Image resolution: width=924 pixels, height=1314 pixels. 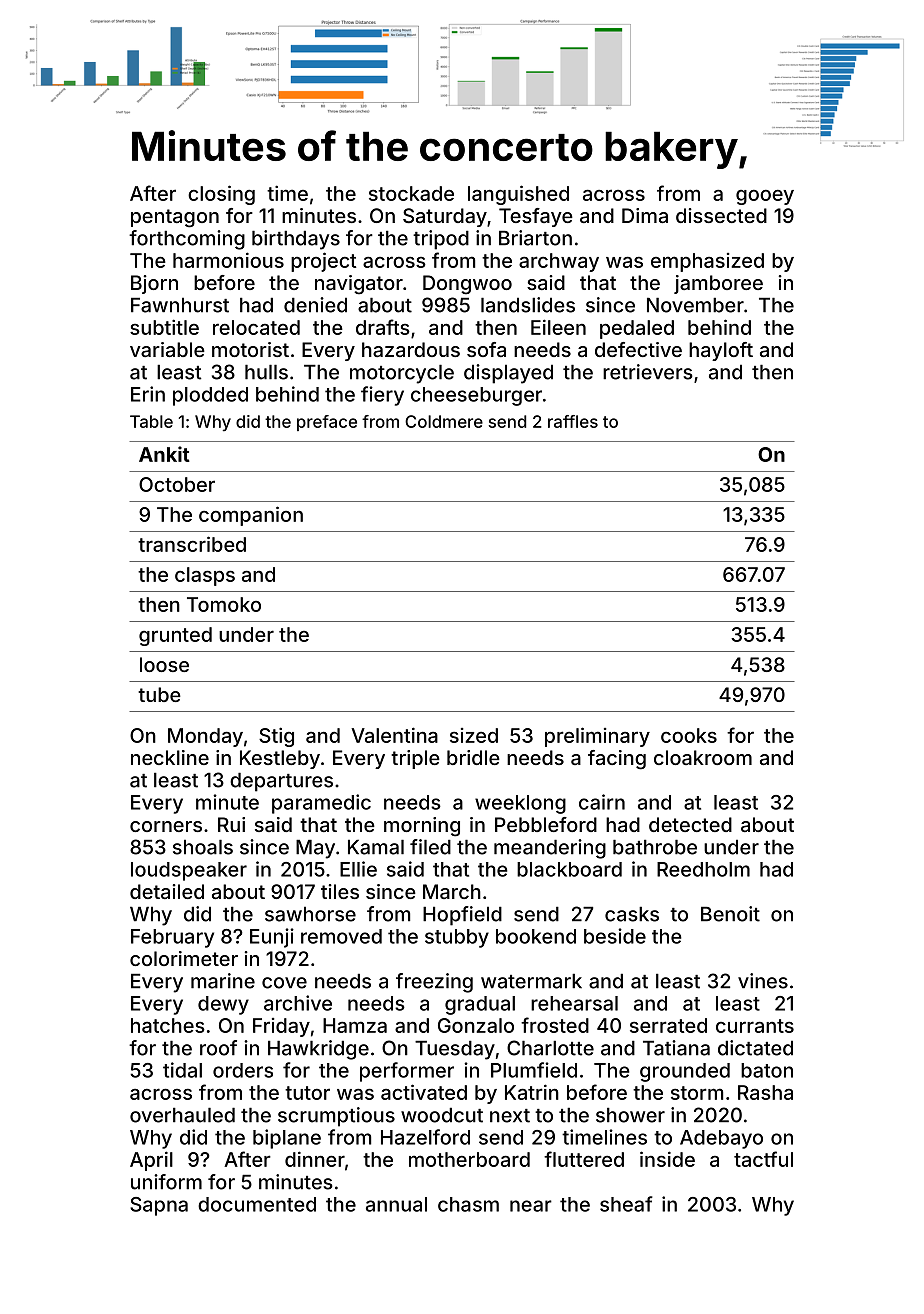 What do you see at coordinates (648, 372) in the screenshot?
I see `retrievers` at bounding box center [648, 372].
